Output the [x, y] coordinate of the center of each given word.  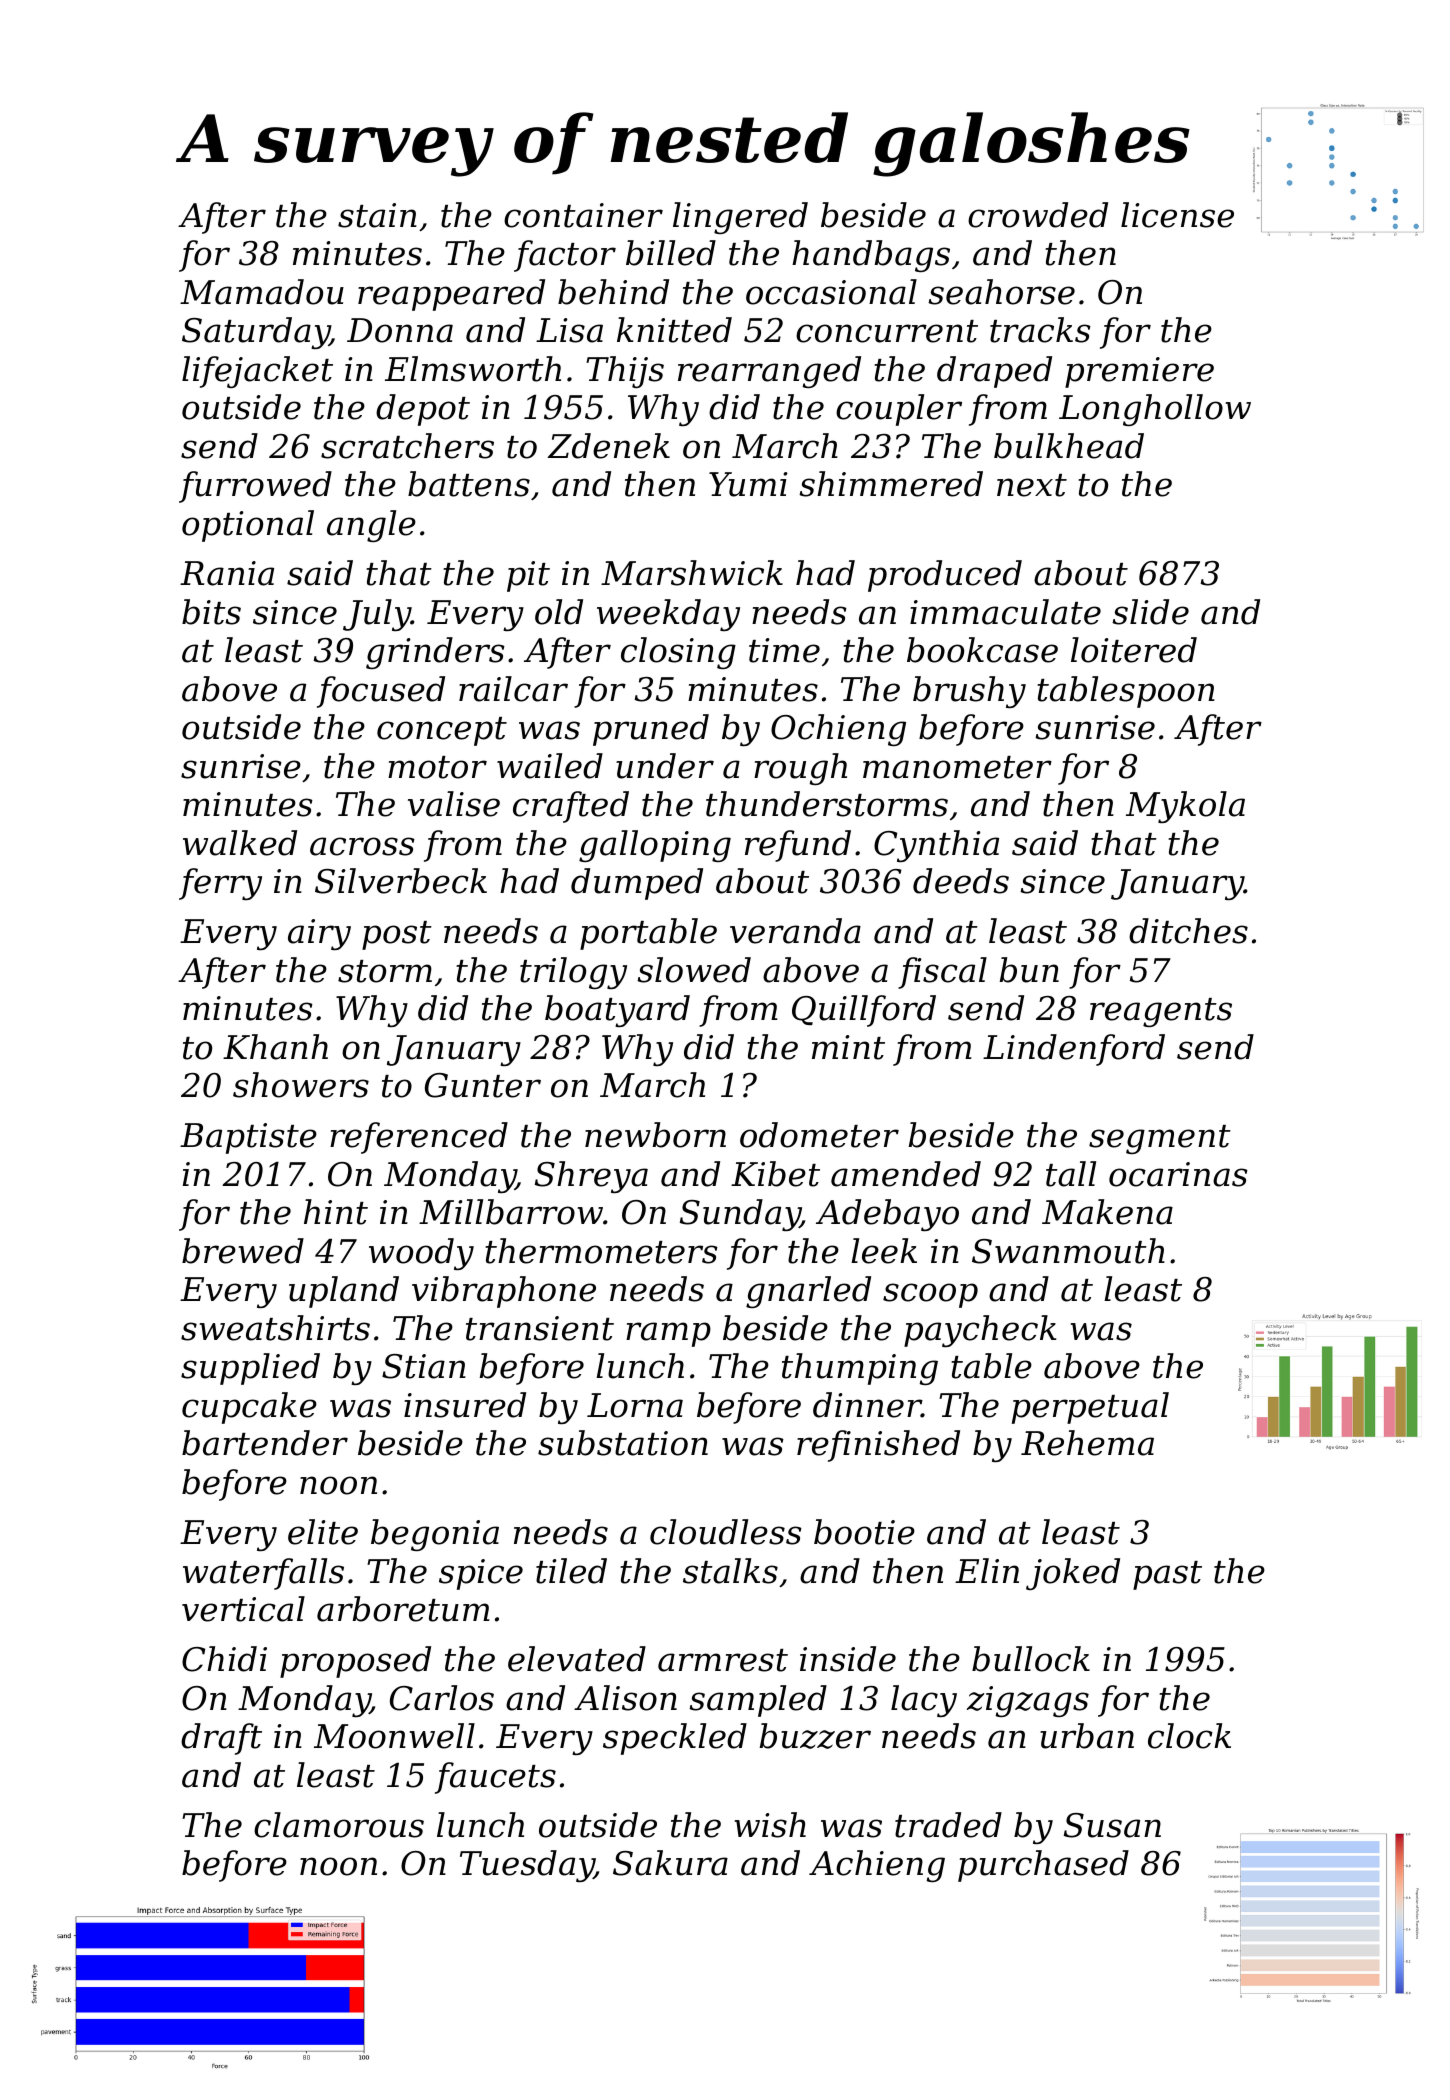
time [784, 650]
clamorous [339, 1825]
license [1177, 215]
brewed [243, 1251]
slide [1150, 612]
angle [371, 526]
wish [770, 1825]
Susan [1112, 1825]
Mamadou [262, 292]
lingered [740, 218]
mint [848, 1047]
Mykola [1185, 807]
